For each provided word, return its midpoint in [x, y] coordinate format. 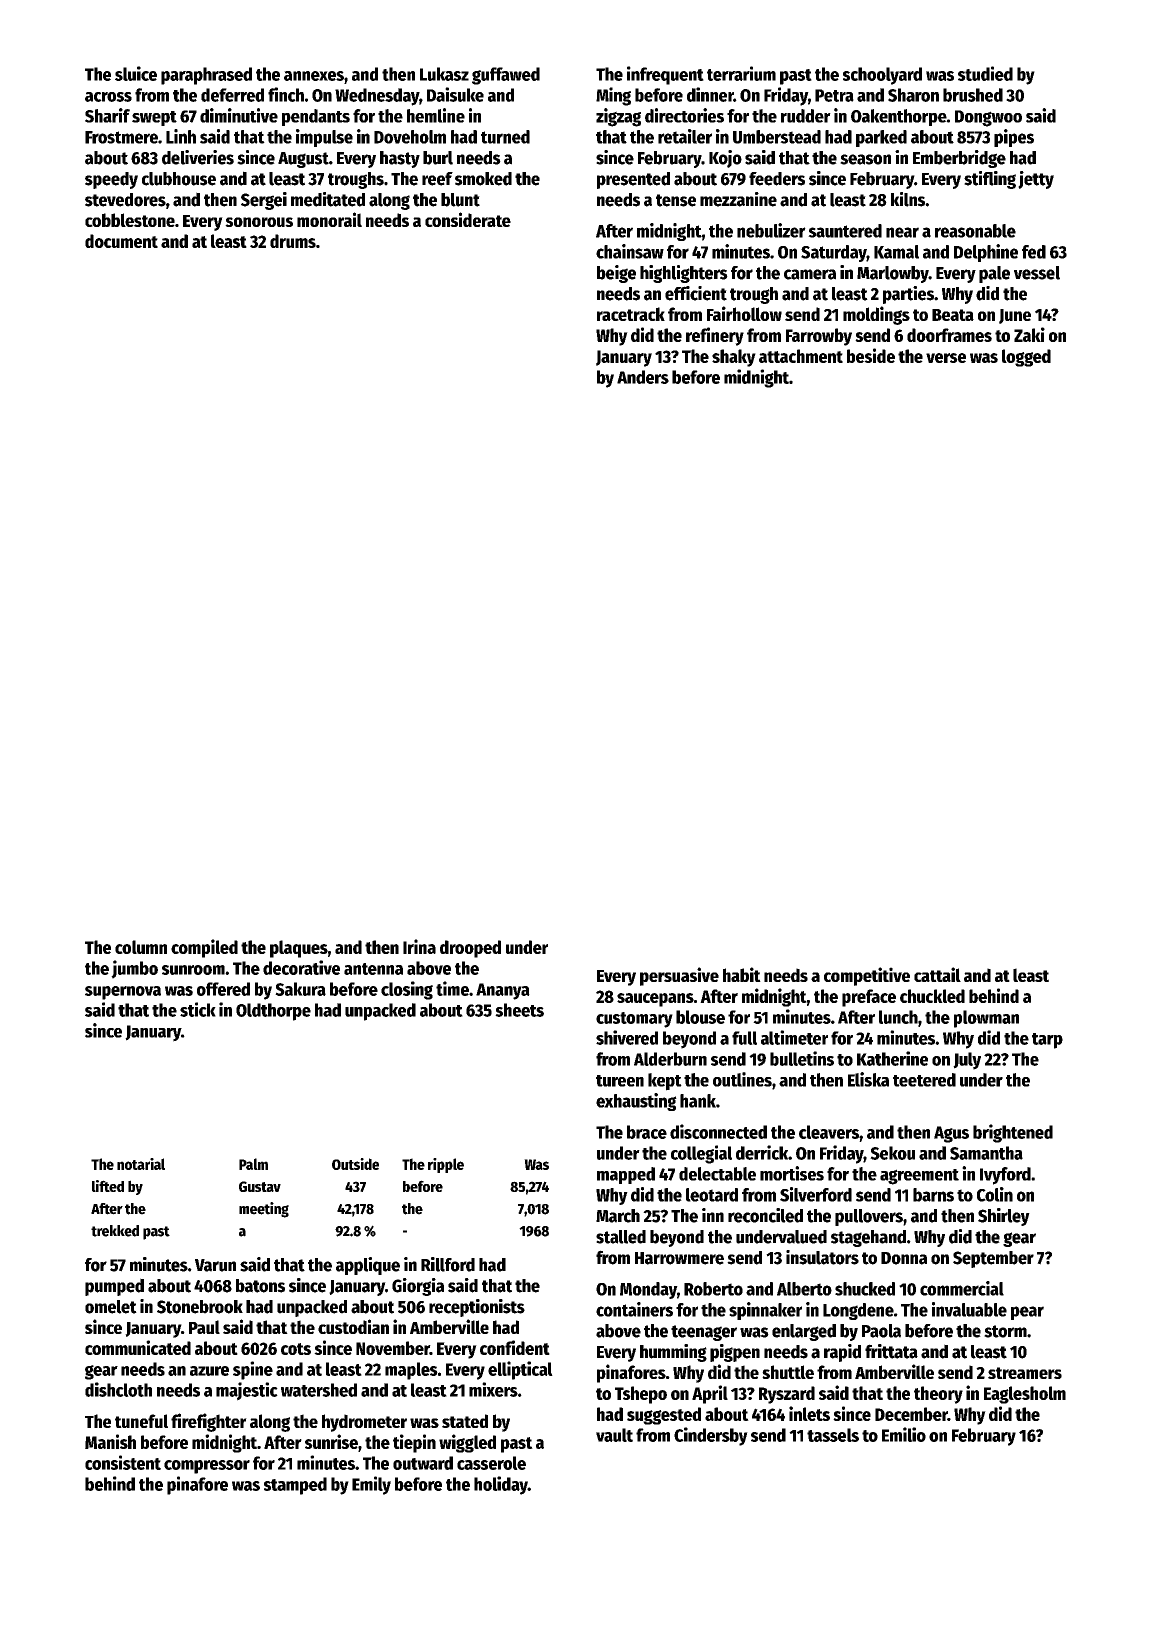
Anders [643, 377]
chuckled [932, 996]
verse [946, 358]
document [121, 241]
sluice [136, 73]
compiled [204, 948]
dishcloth [118, 1389]
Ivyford [1005, 1176]
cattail [937, 974]
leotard [712, 1195]
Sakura [300, 989]
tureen [620, 1081]
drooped [470, 949]
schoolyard [882, 76]
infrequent [665, 75]
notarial [141, 1164]
